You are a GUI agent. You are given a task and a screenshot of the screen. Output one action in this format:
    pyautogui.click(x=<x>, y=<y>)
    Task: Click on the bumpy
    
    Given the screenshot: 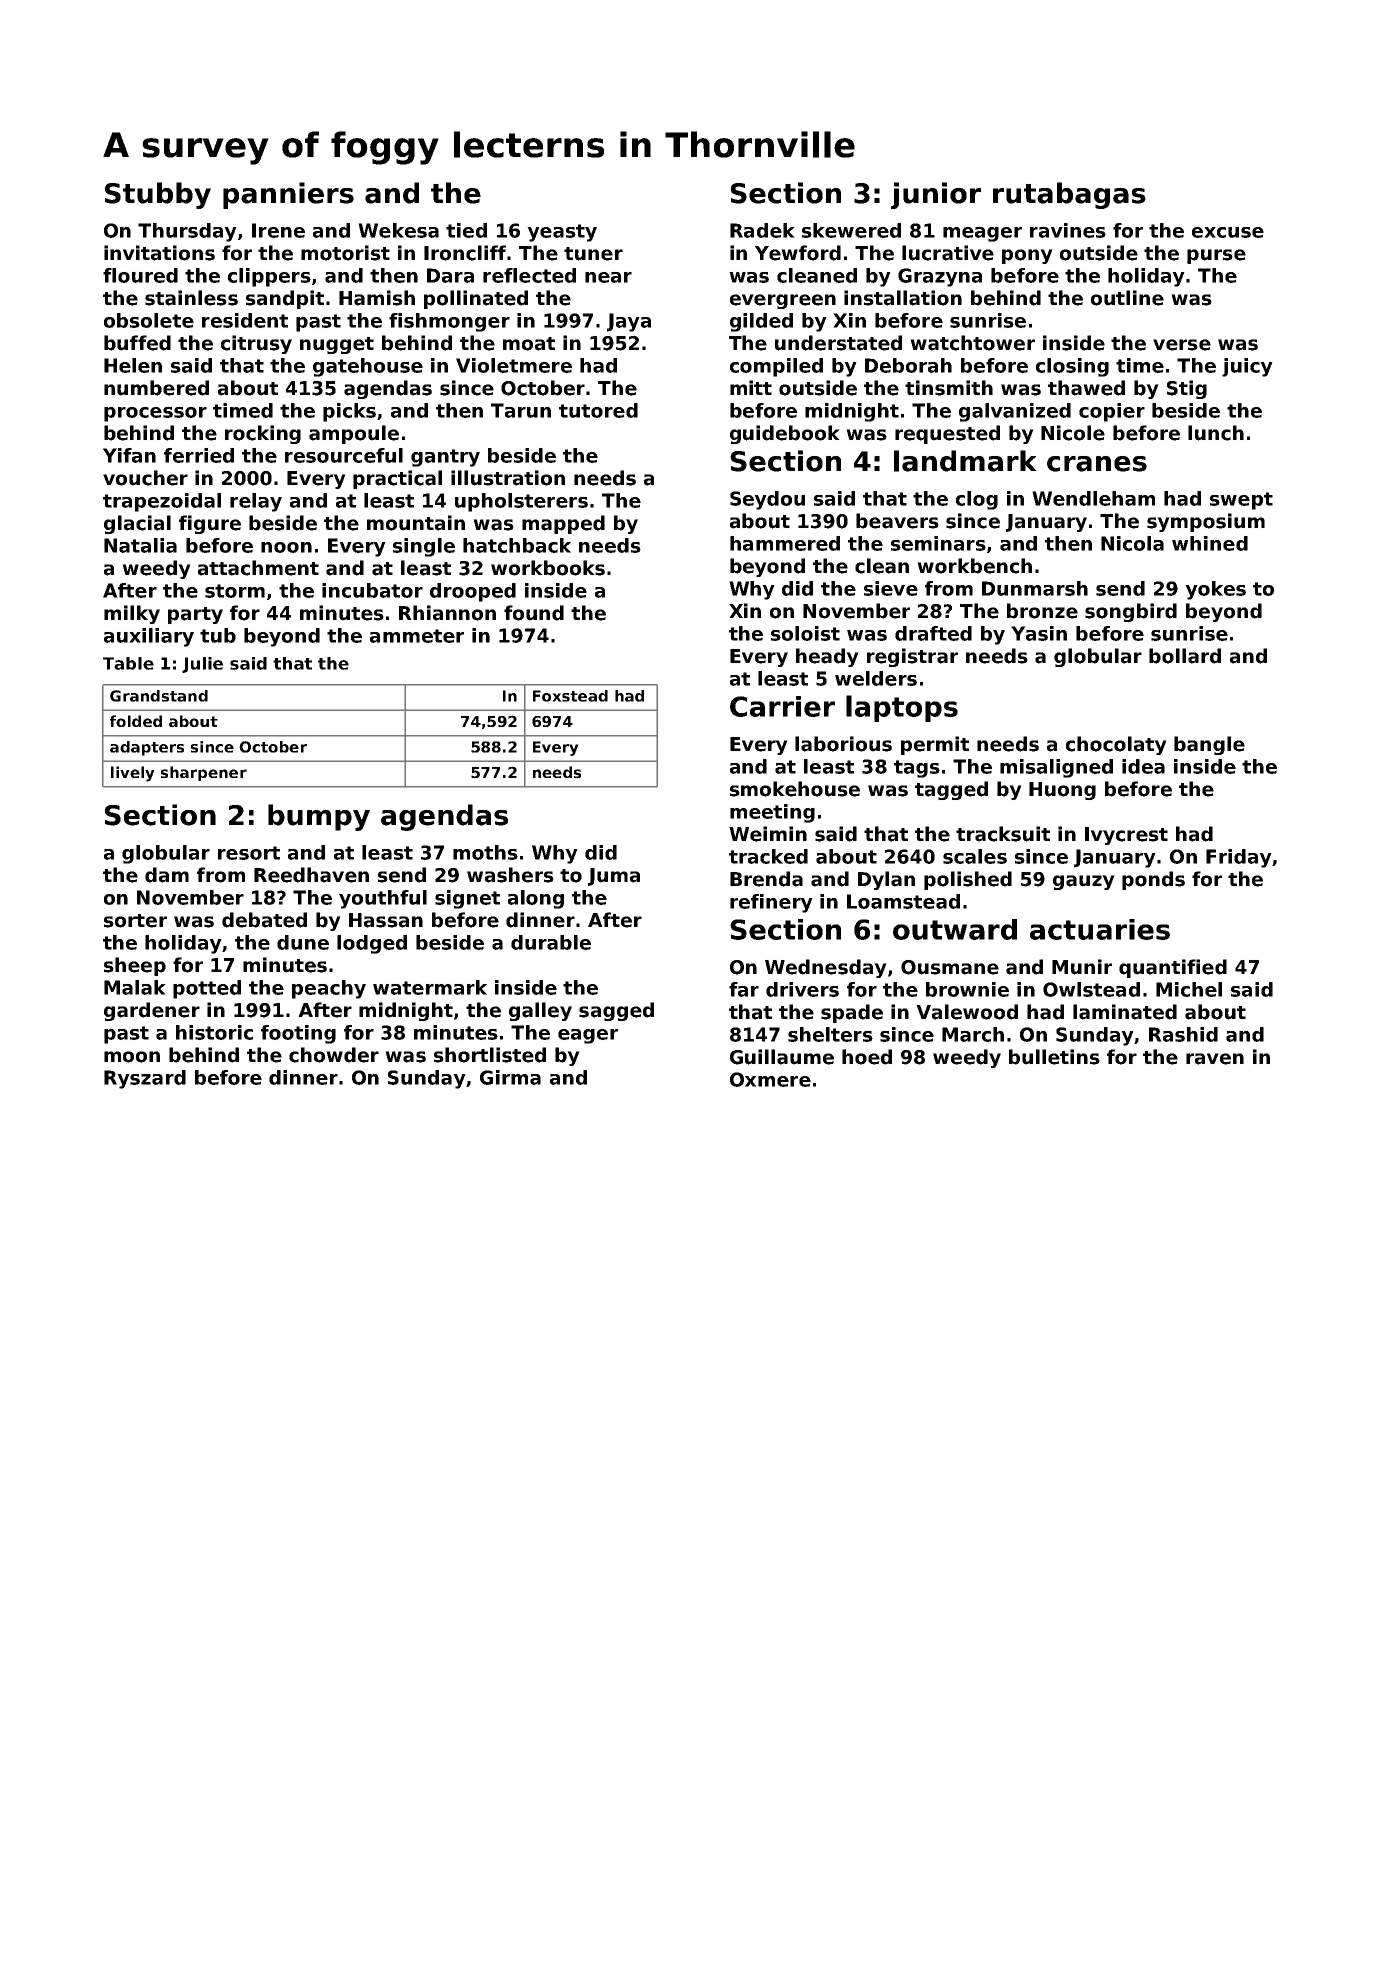 What is the action you would take?
    pyautogui.click(x=319, y=817)
